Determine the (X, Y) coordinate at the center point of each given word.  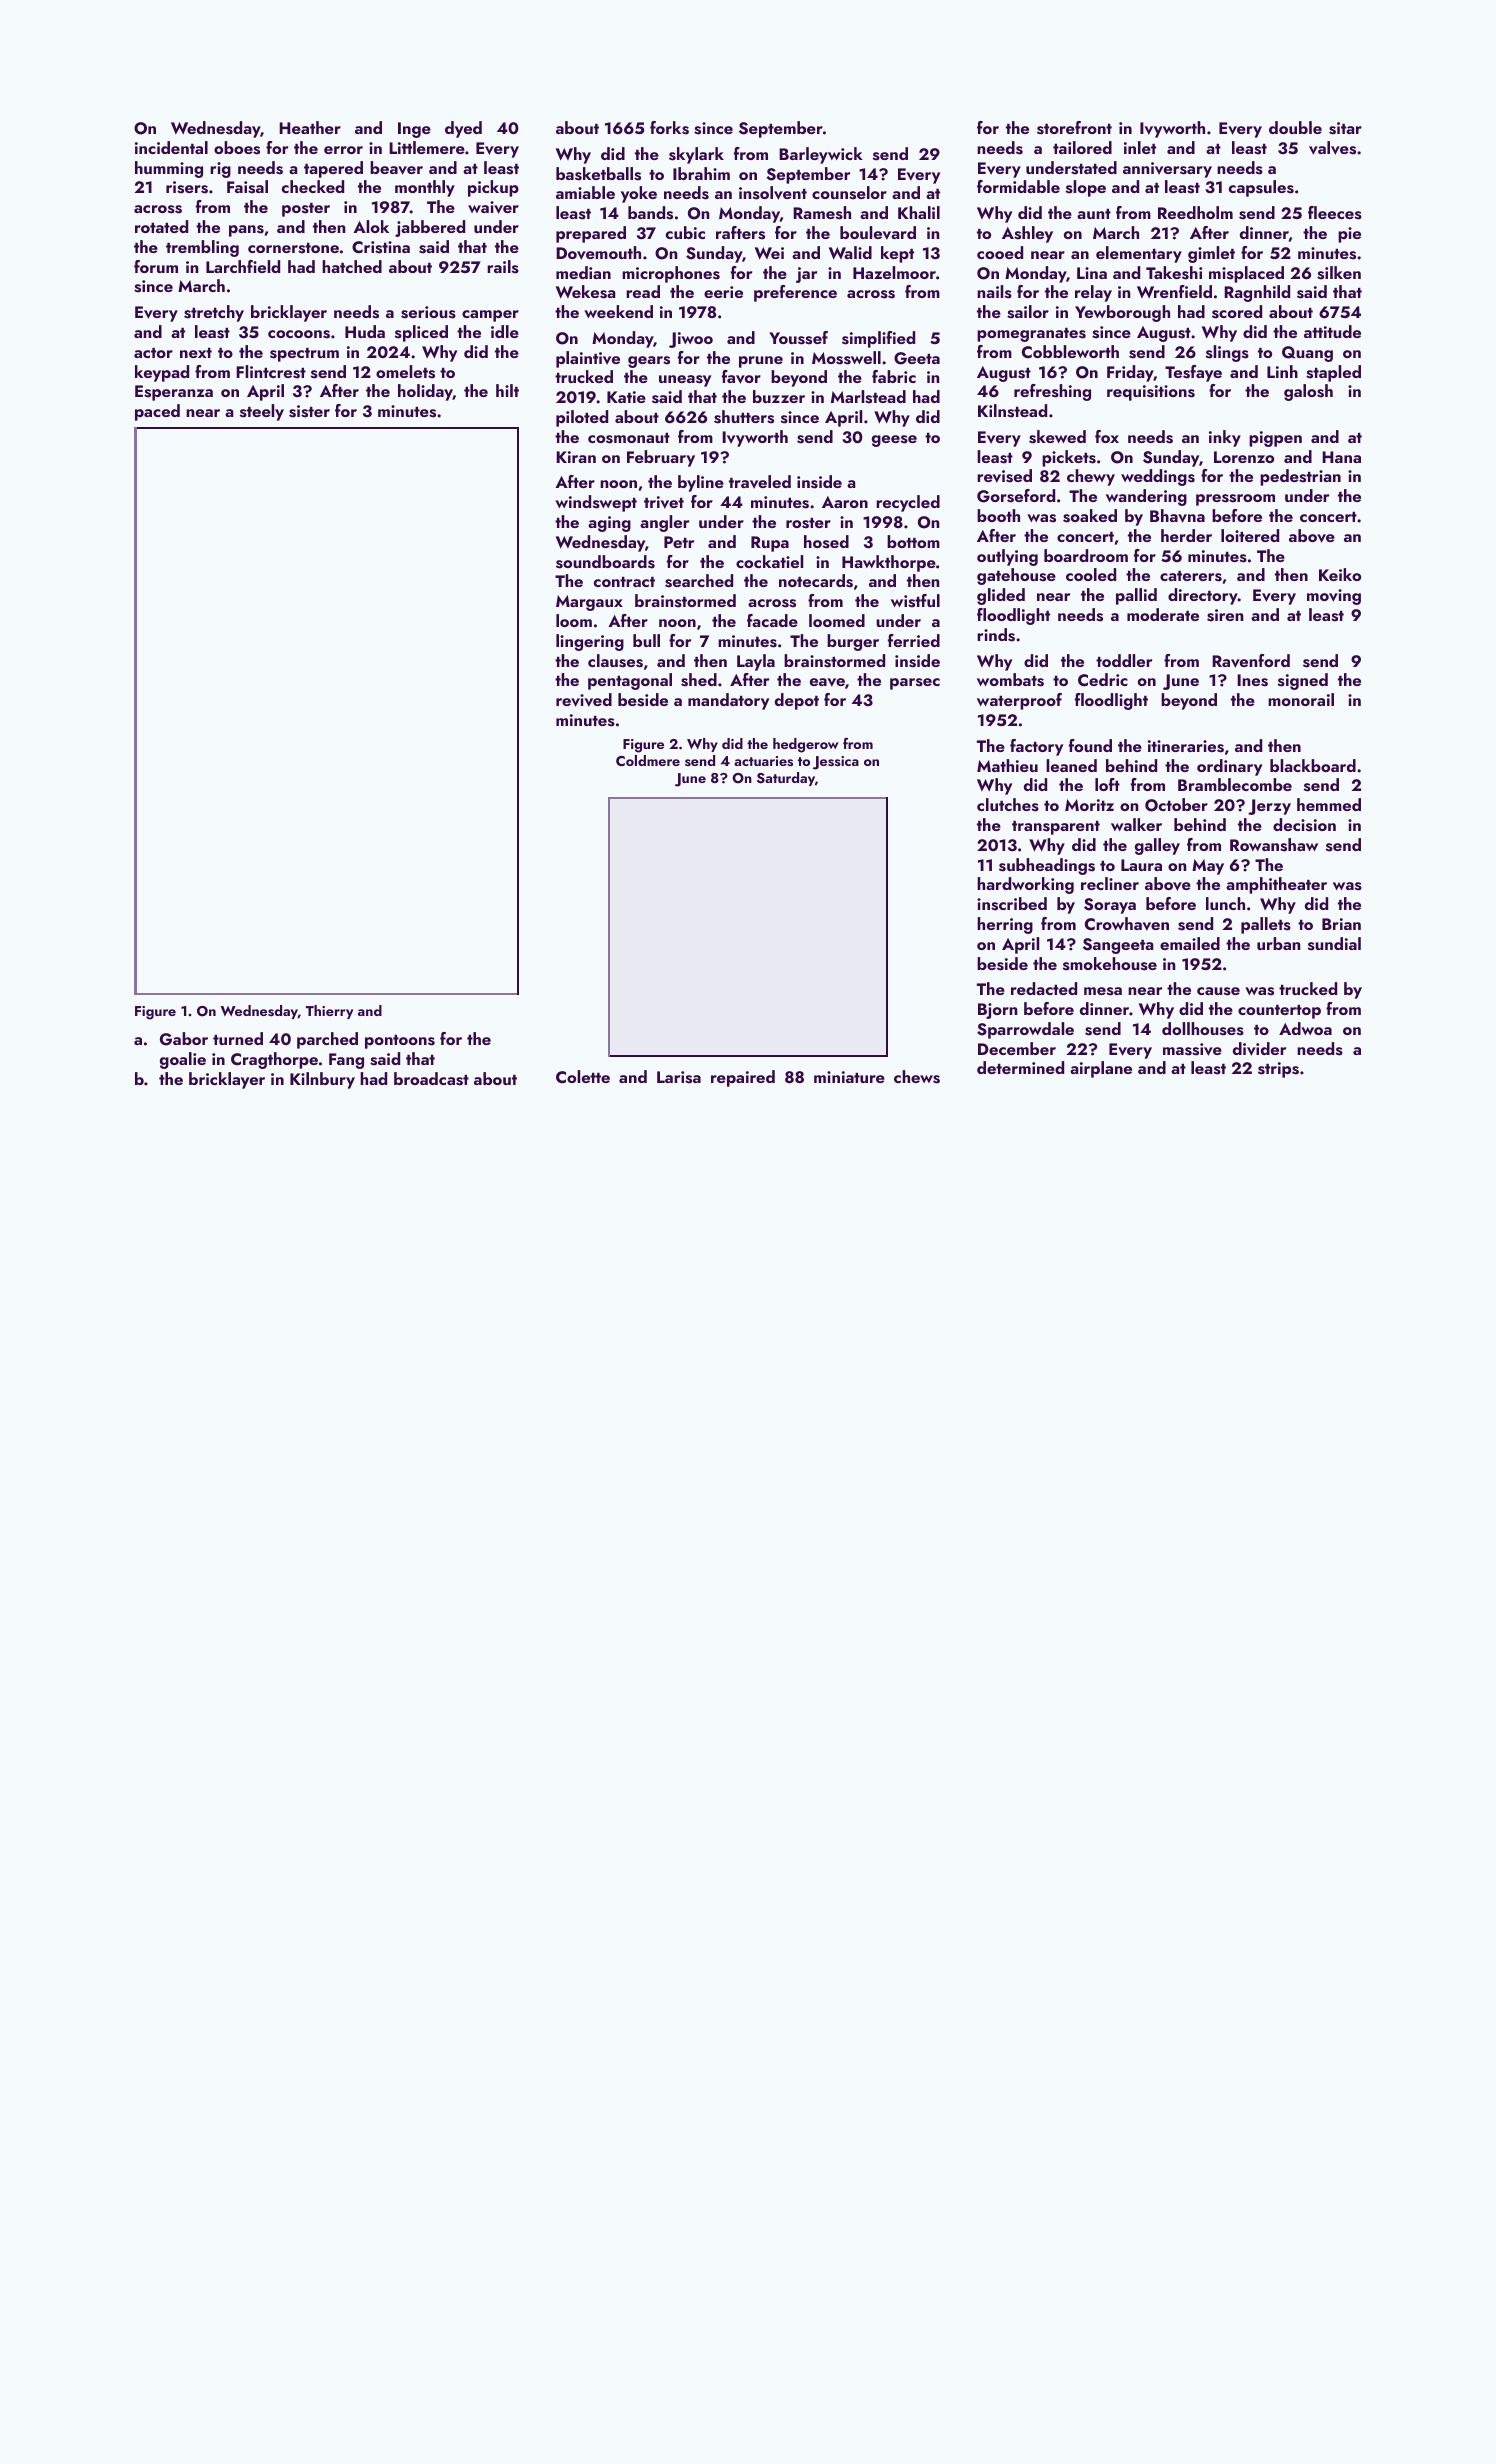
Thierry (329, 1012)
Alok (371, 226)
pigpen (1275, 439)
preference (795, 293)
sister (309, 411)
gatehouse (1016, 576)
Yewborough (1122, 313)
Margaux (589, 603)
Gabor (184, 1039)
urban (1279, 943)
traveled (760, 482)
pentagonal (630, 681)
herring (1005, 925)
